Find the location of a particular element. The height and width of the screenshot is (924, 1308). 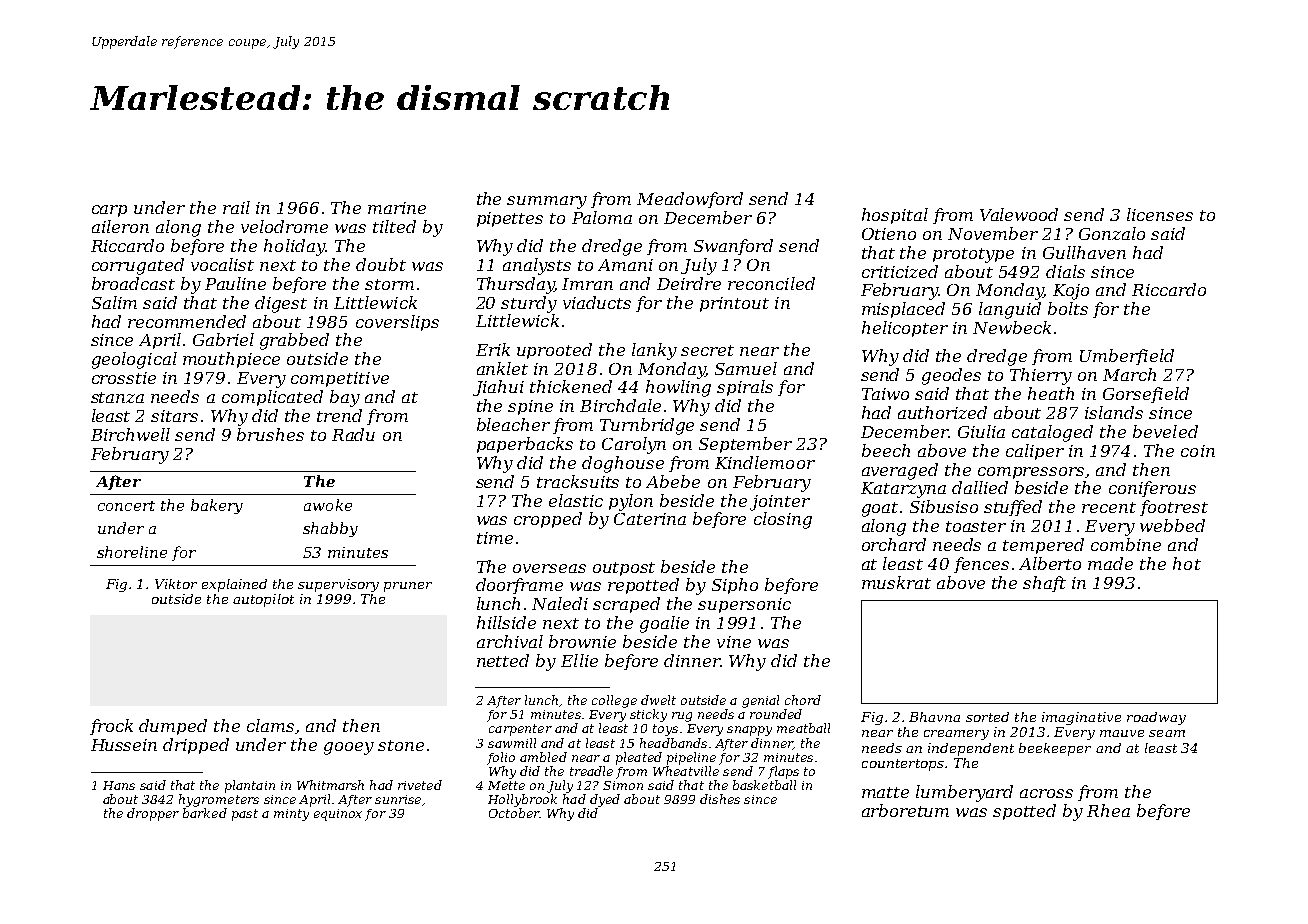

holiday is located at coordinates (294, 247).
